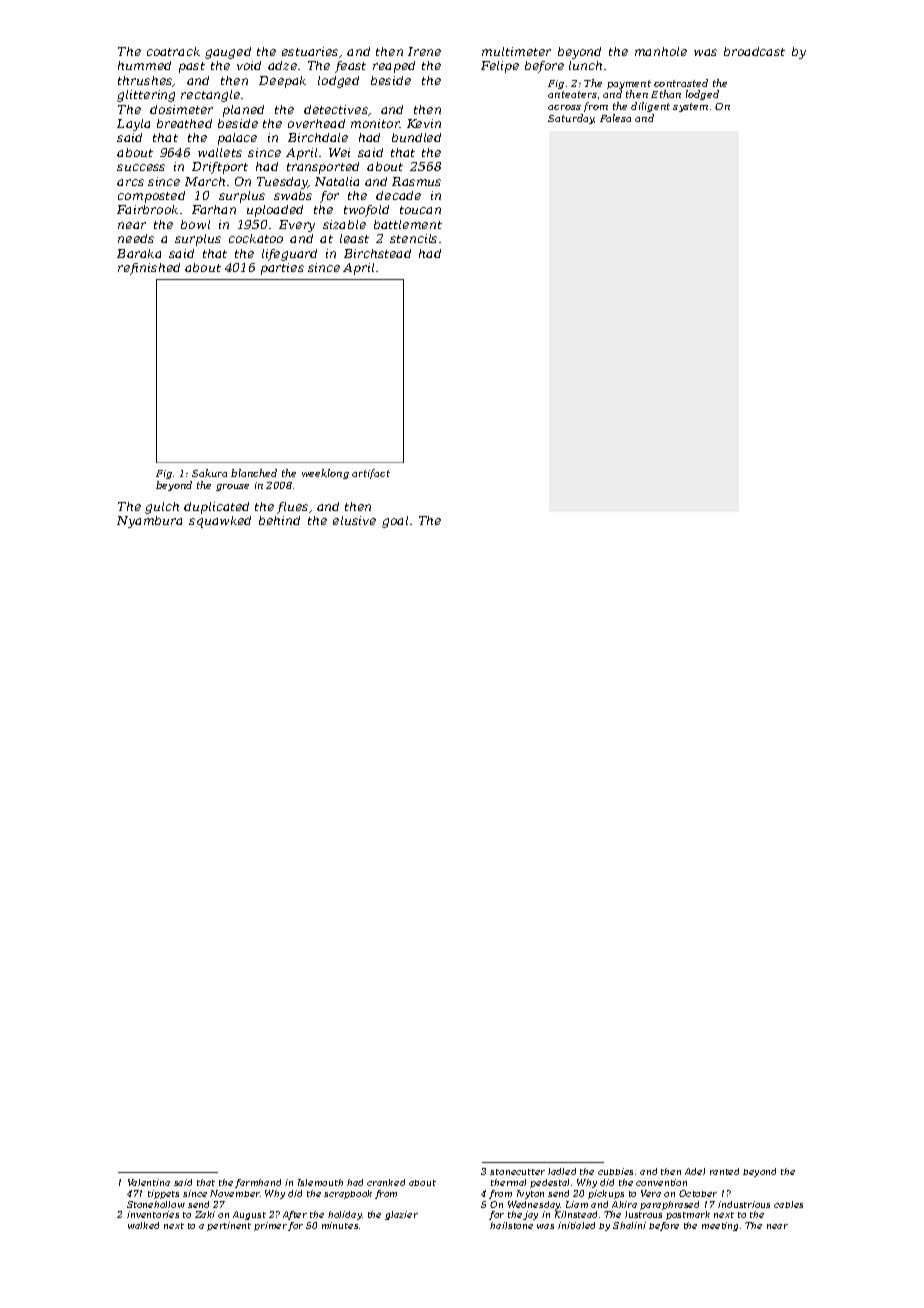  Describe the element at coordinates (424, 51) in the page. I see `Irene` at that location.
